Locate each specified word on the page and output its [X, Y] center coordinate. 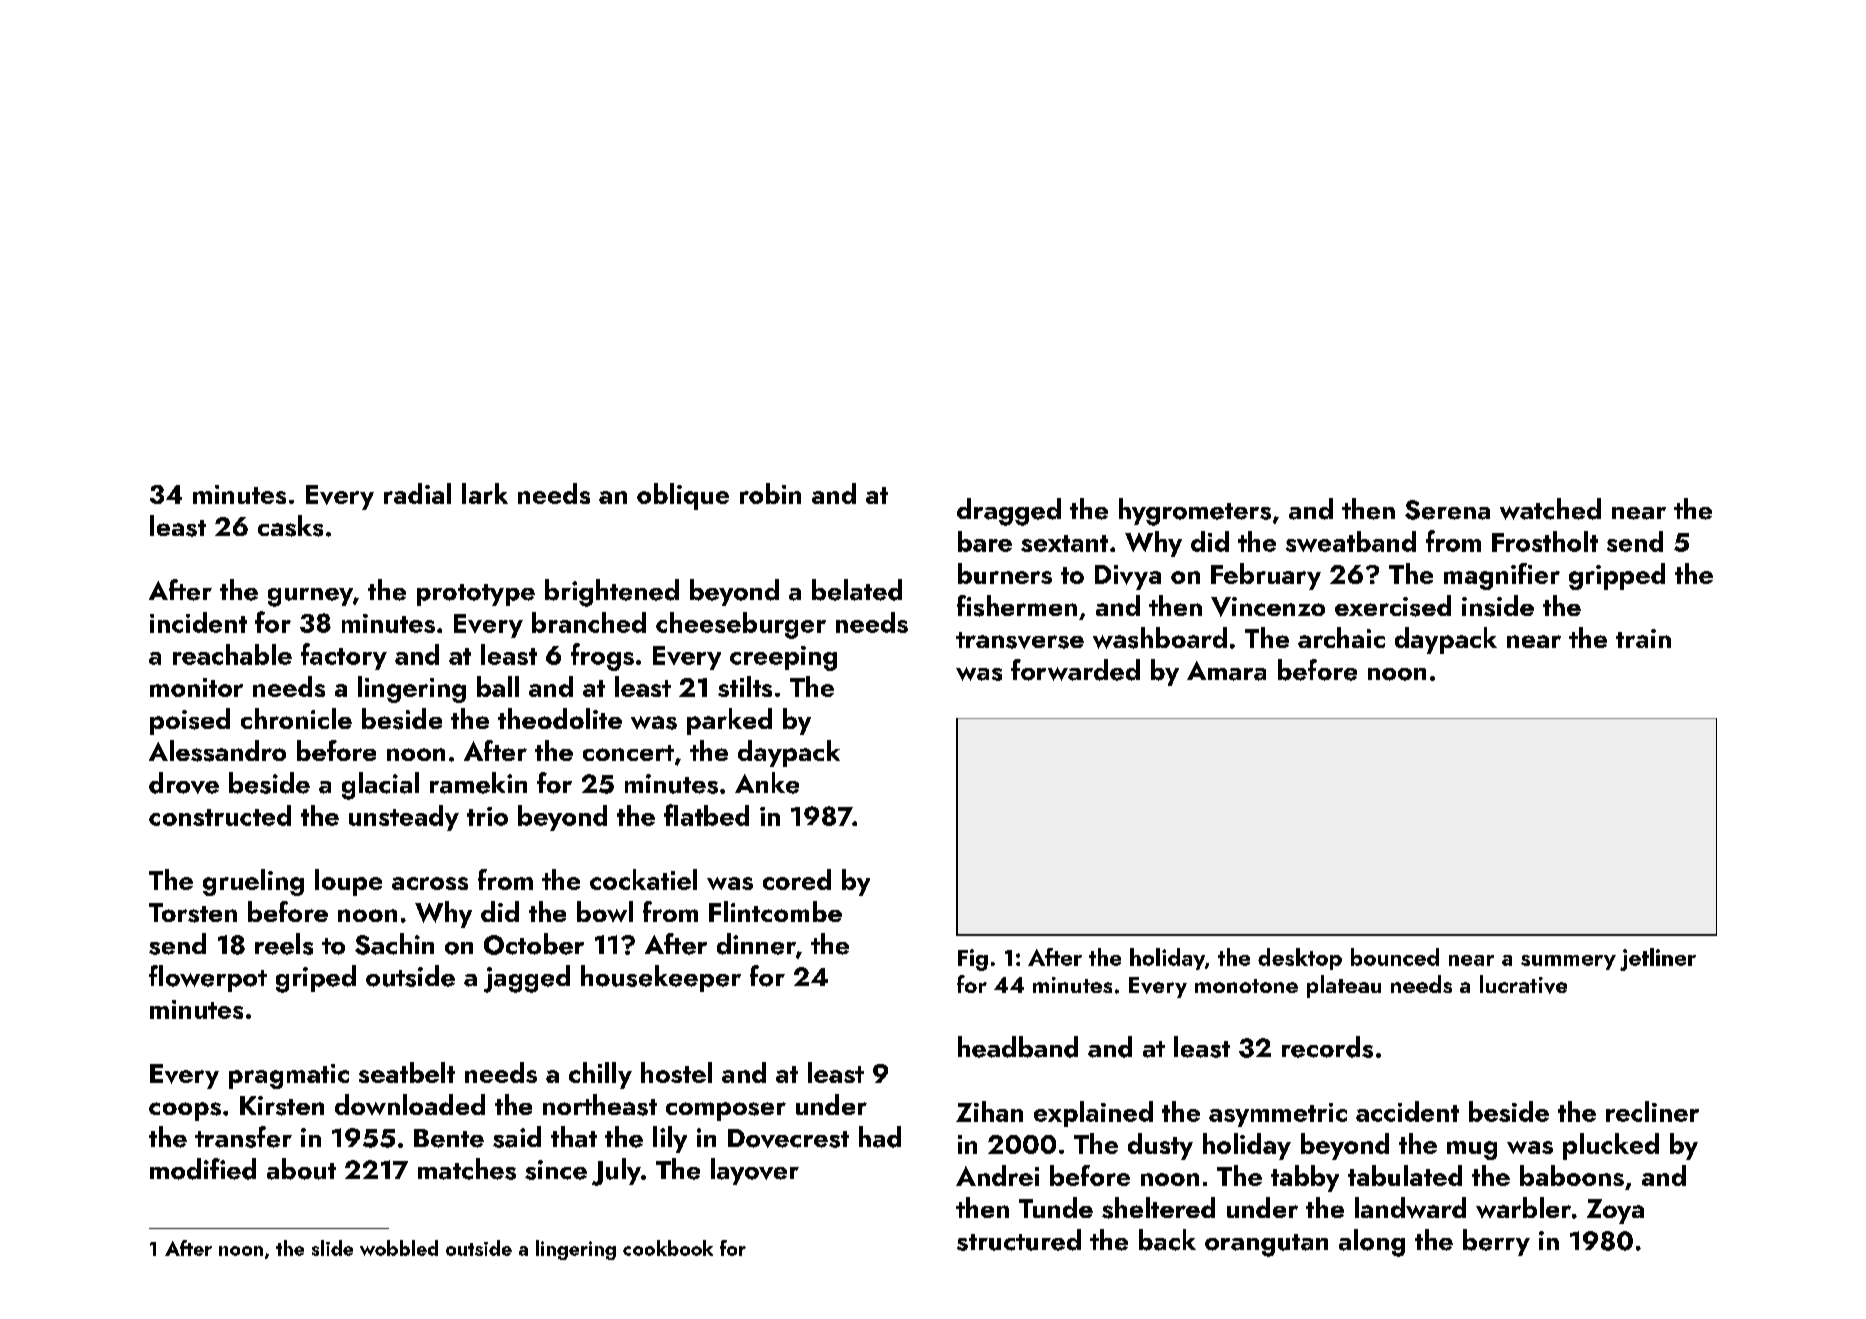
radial [417, 493]
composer [726, 1111]
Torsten [193, 913]
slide [332, 1248]
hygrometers [1195, 512]
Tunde [1056, 1207]
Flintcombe [775, 911]
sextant [1064, 543]
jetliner [1658, 959]
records [1327, 1047]
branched [589, 622]
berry [1496, 1242]
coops [185, 1111]
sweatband [1351, 541]
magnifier [1502, 576]
